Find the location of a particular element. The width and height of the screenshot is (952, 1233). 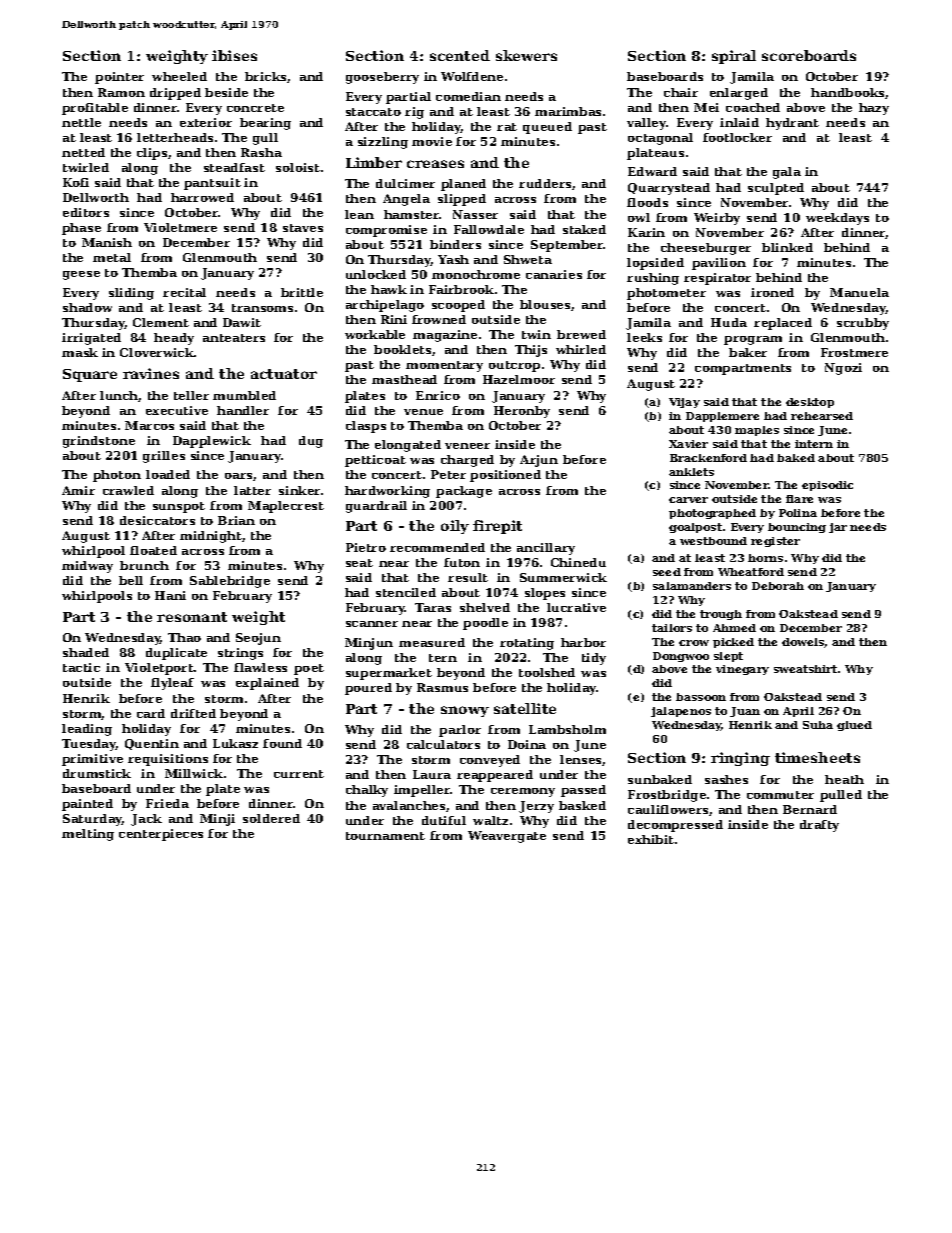

Taras is located at coordinates (433, 607).
